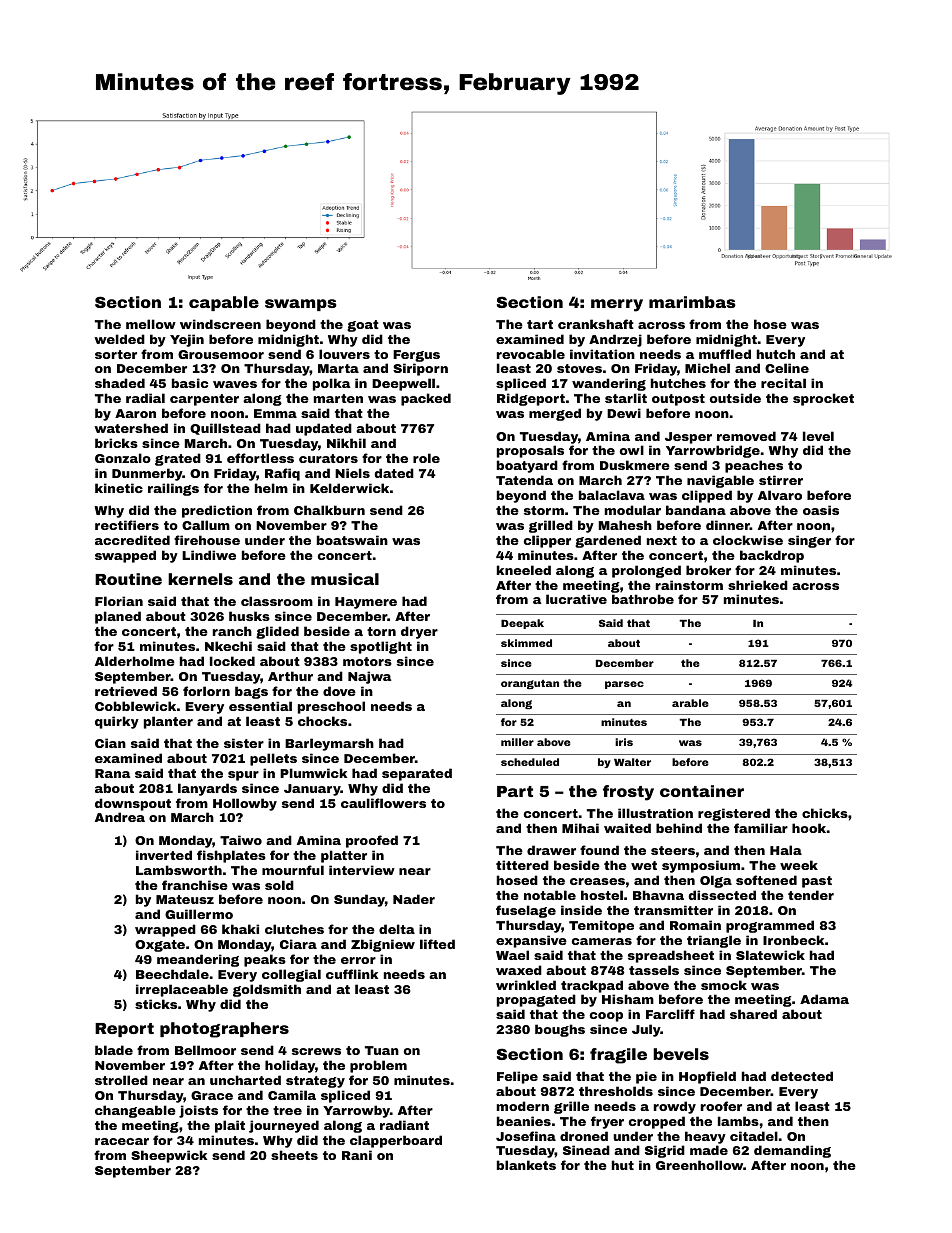  Describe the element at coordinates (165, 930) in the page. I see `wrapped` at that location.
